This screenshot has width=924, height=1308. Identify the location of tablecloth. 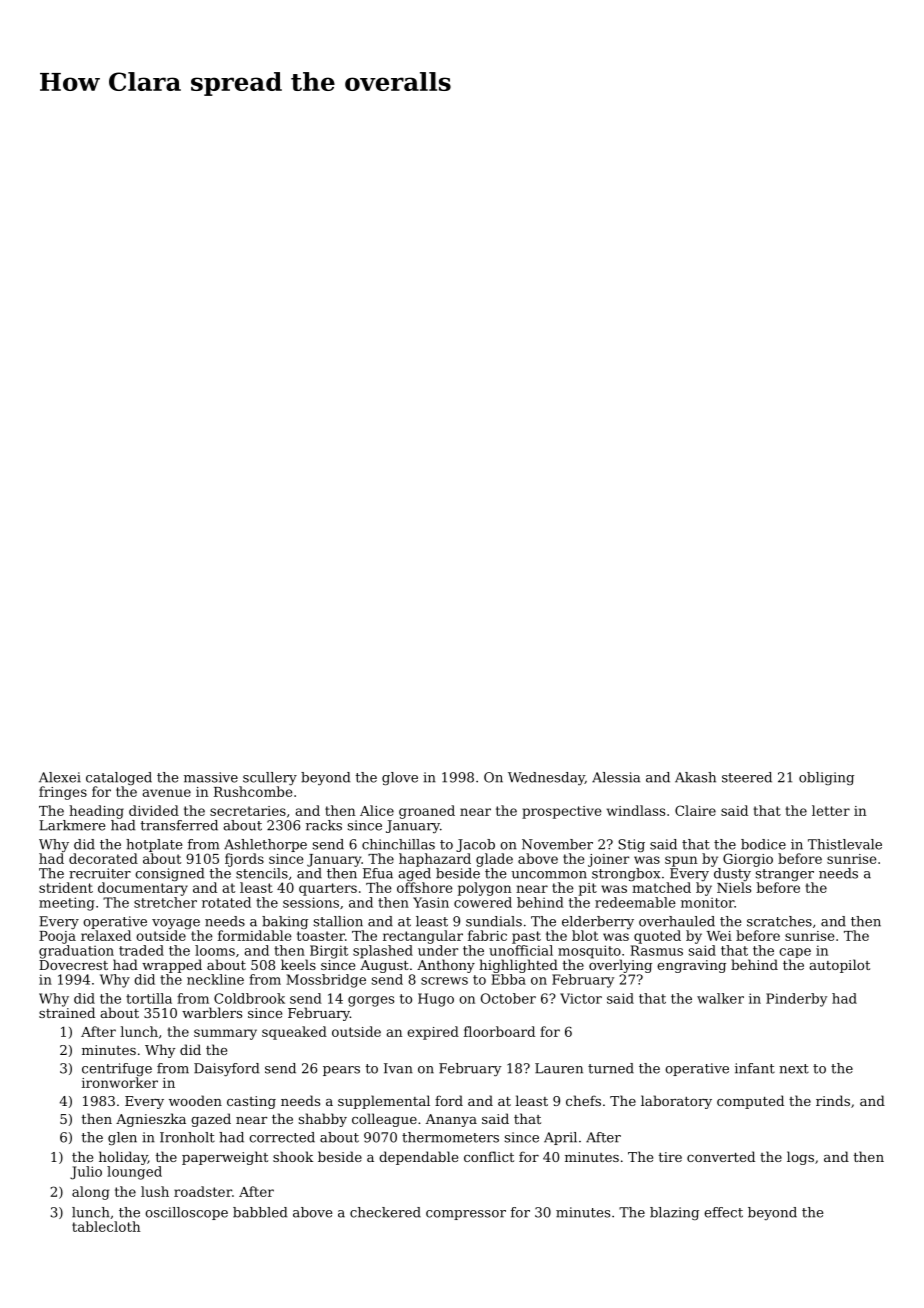
(106, 1226).
